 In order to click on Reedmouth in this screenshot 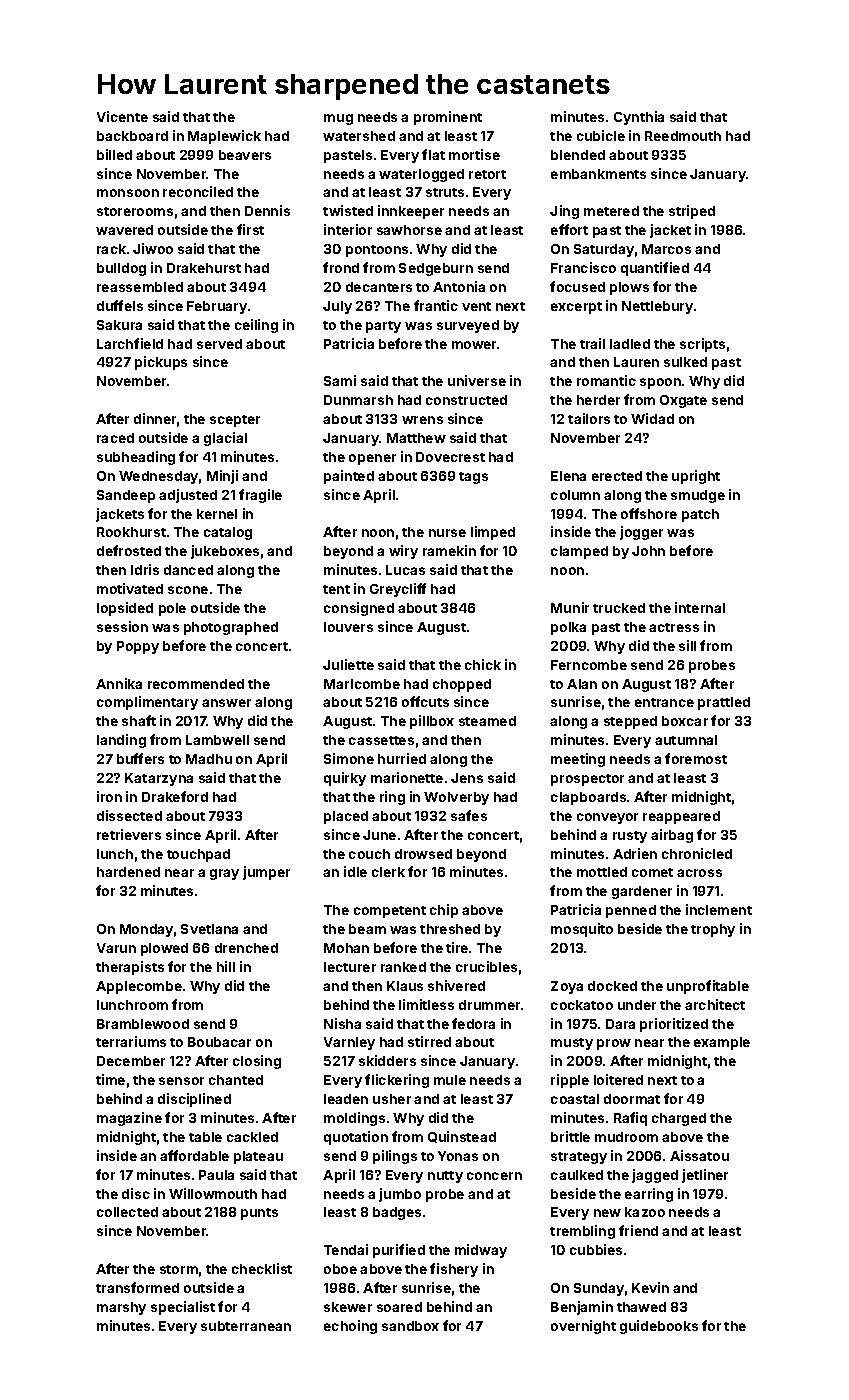, I will do `click(683, 136)`.
